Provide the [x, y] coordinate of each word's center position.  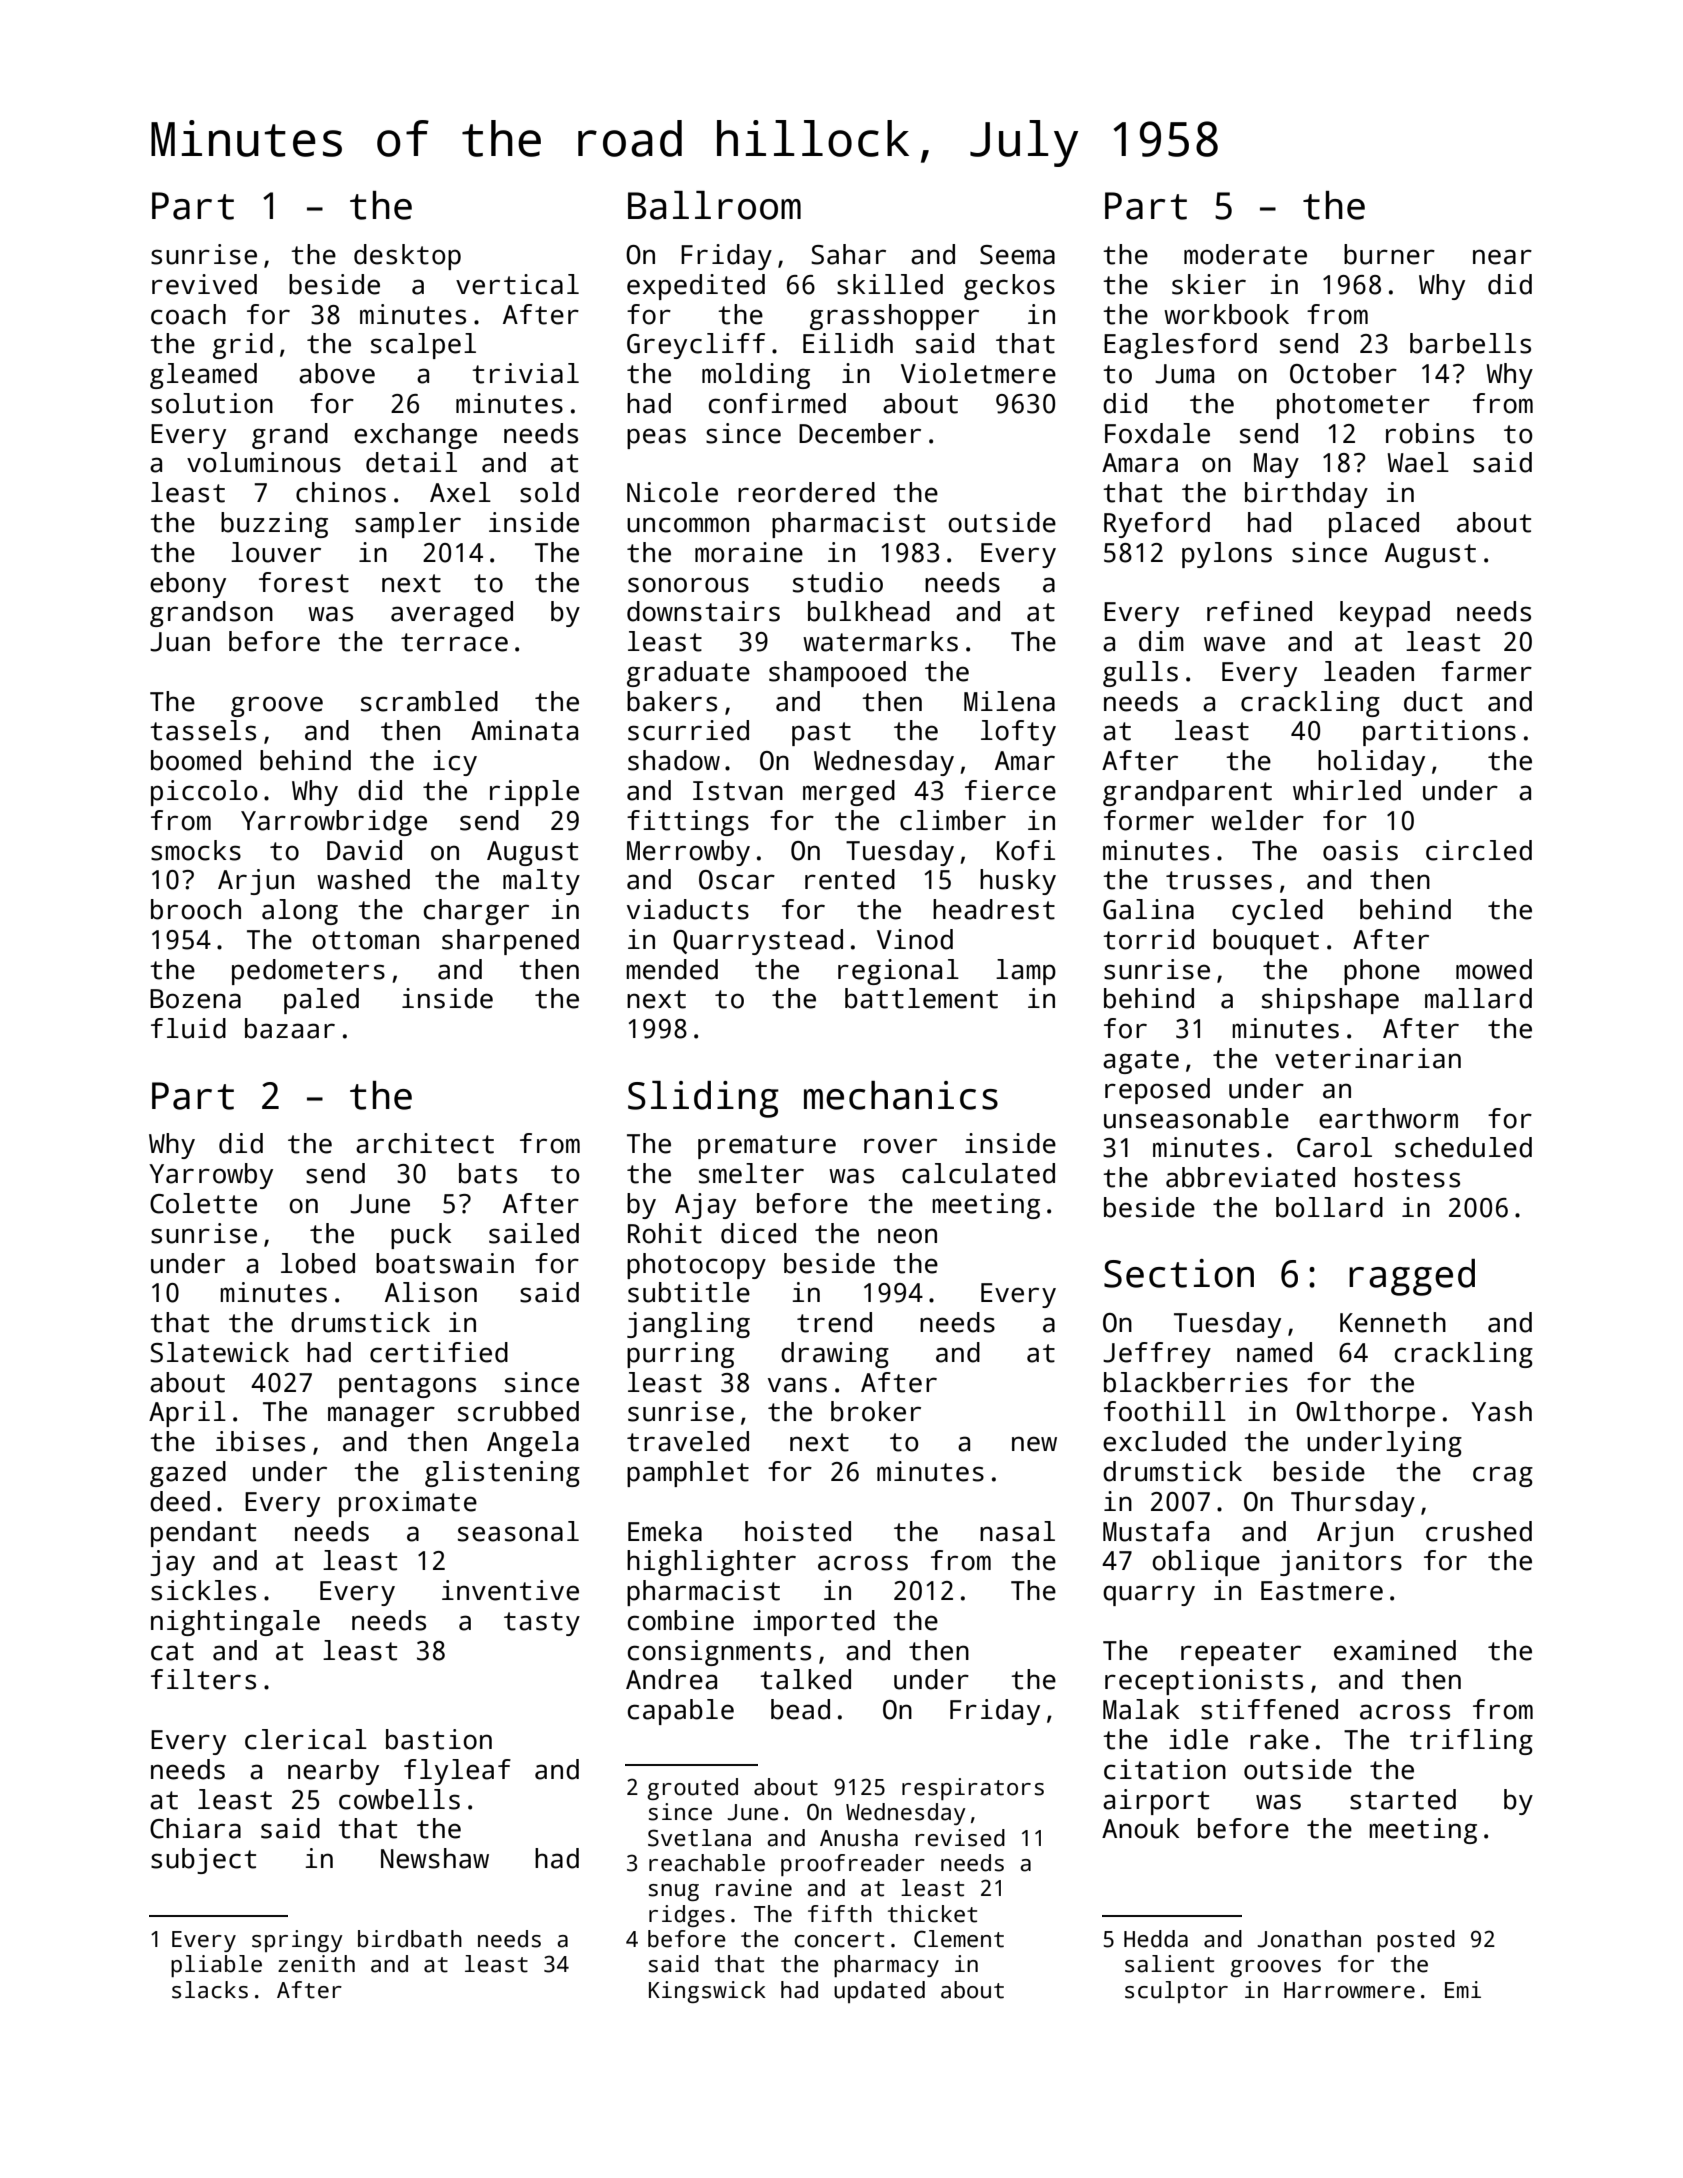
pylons [1227, 555]
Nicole [672, 492]
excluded [1164, 1441]
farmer [1486, 671]
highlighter [711, 1563]
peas [656, 438]
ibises [260, 1441]
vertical [517, 284]
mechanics [901, 1095]
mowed [1494, 969]
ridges [687, 1916]
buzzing [274, 525]
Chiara [195, 1828]
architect [425, 1143]
